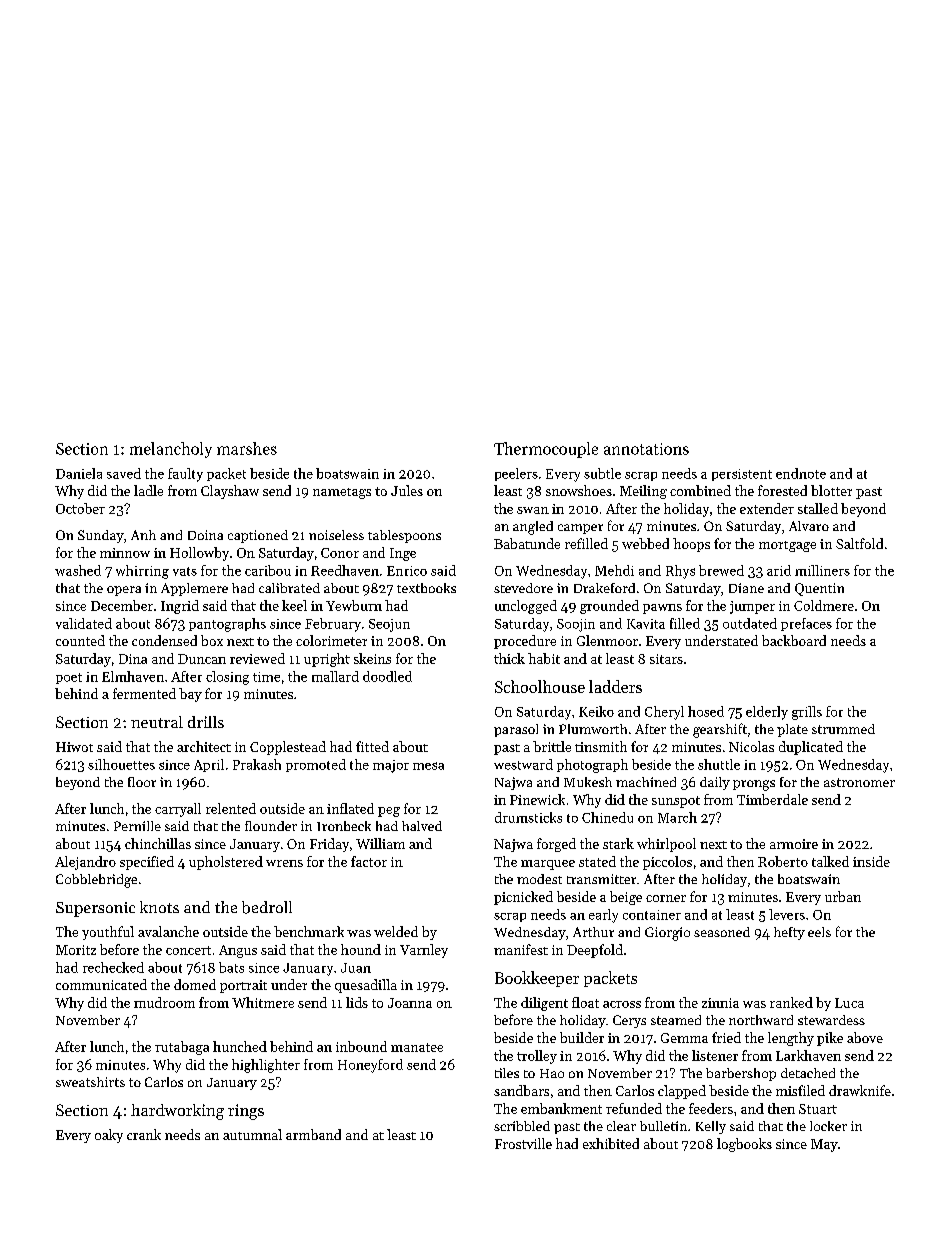  I want to click on persistent, so click(742, 475).
